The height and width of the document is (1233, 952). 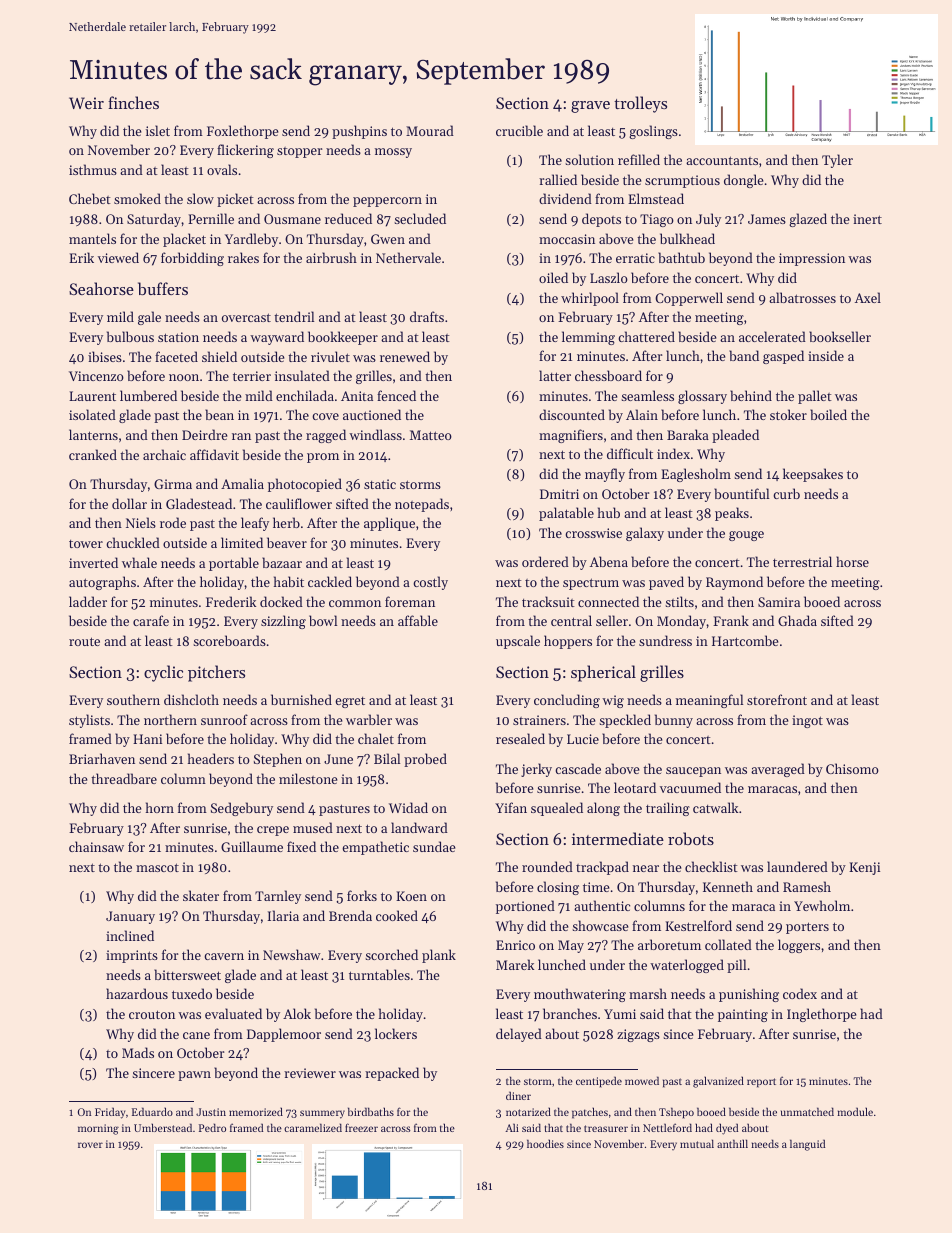 I want to click on Umberstead, so click(x=163, y=1127).
